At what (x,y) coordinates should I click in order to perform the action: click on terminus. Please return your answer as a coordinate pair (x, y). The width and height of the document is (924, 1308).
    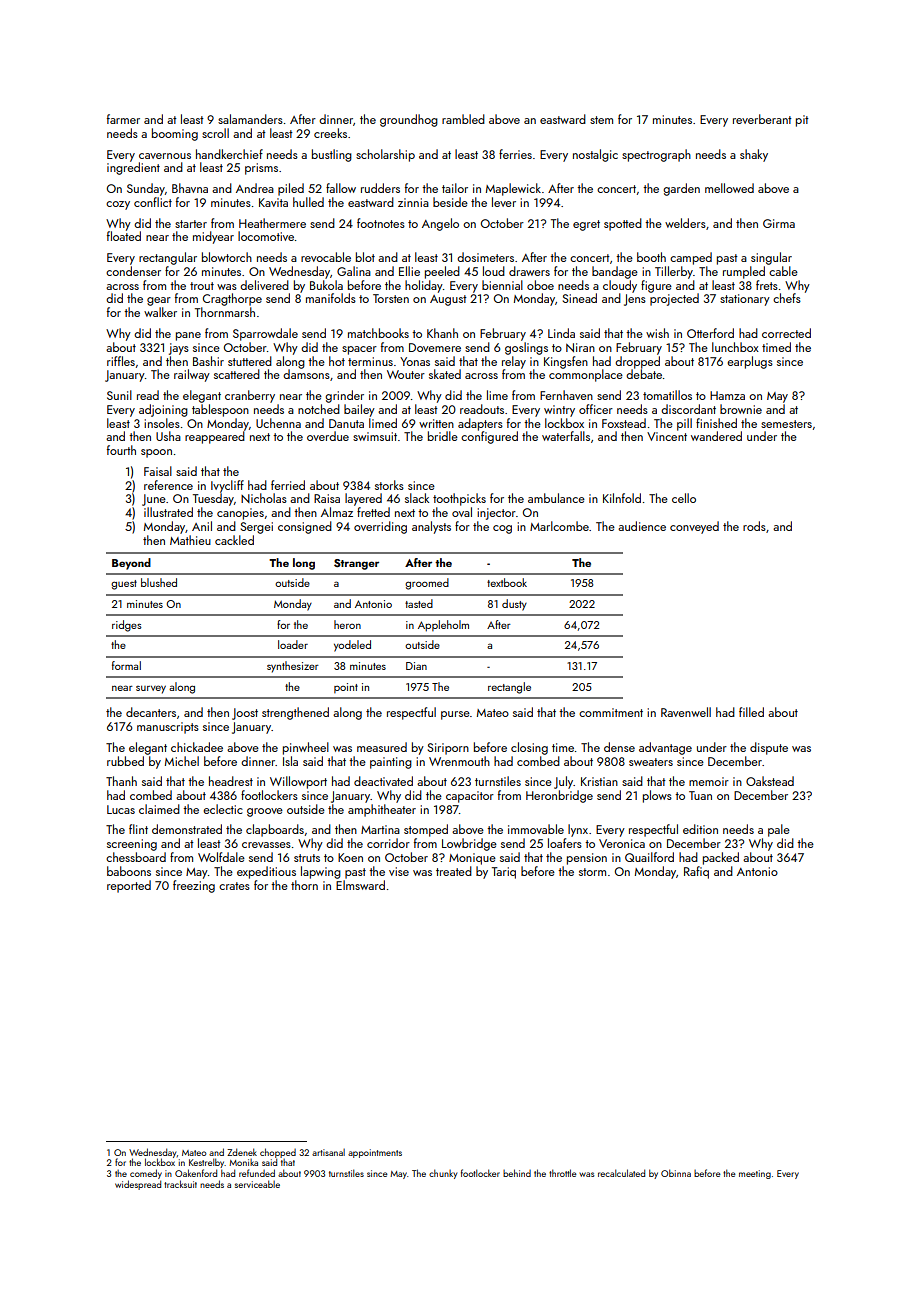
    Looking at the image, I should click on (370, 361).
